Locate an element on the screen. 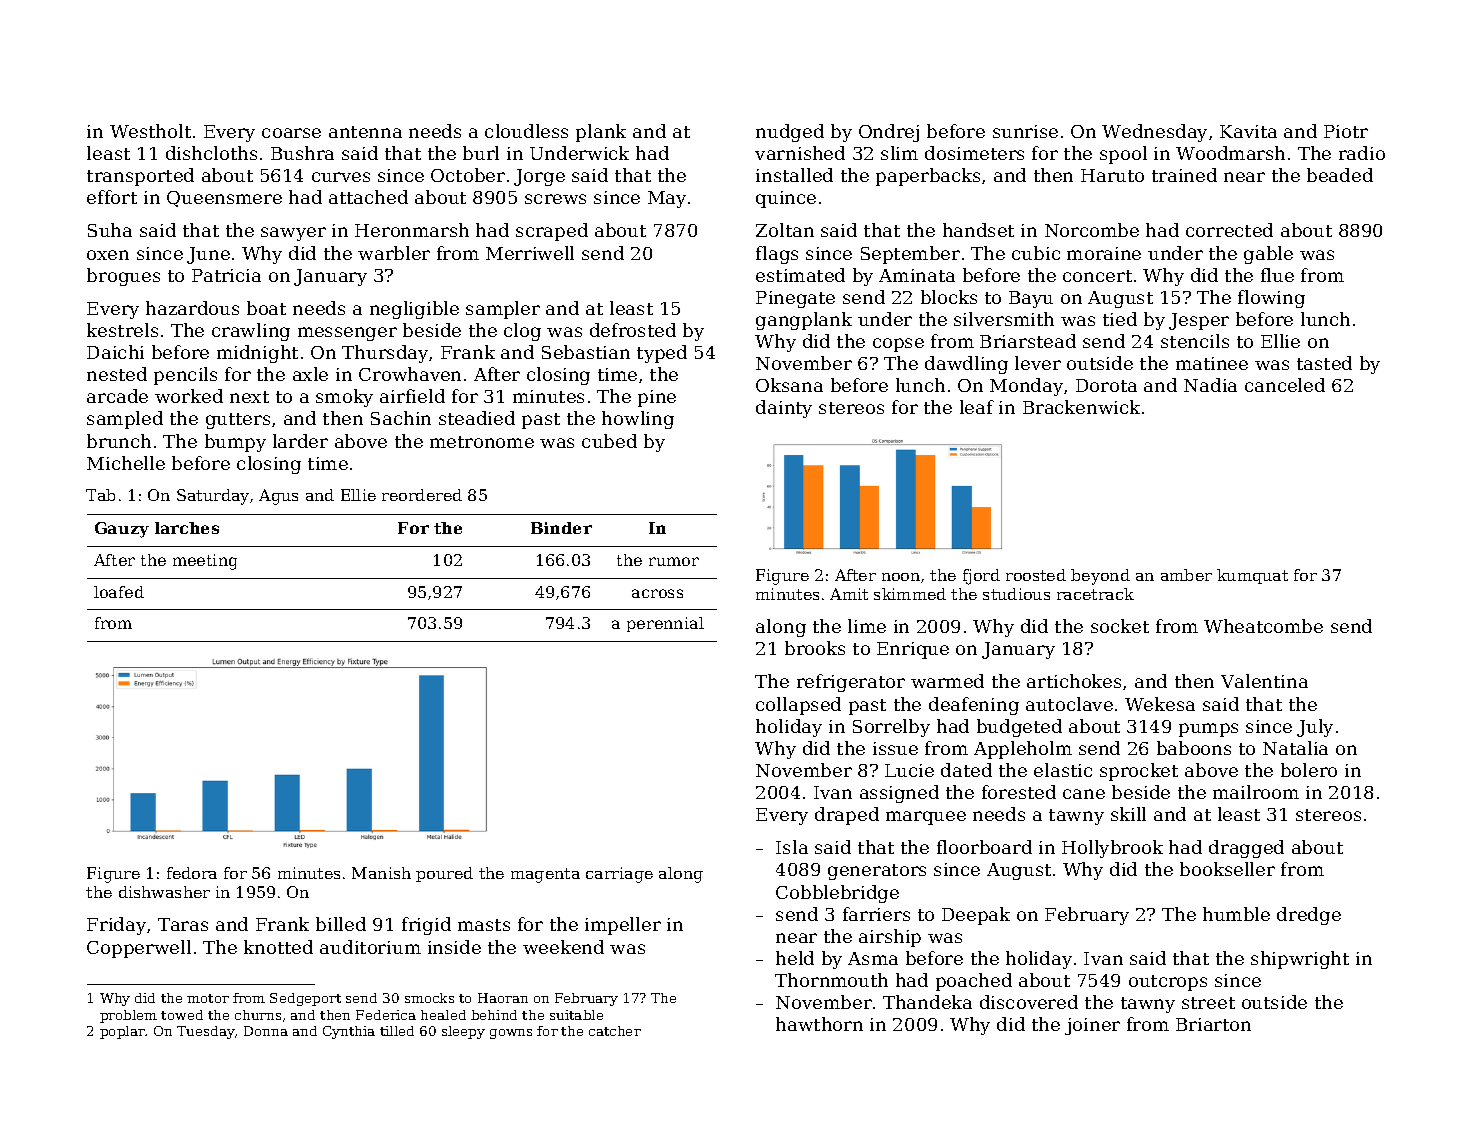 Image resolution: width=1473 pixels, height=1138 pixels. roosted is located at coordinates (1036, 575).
